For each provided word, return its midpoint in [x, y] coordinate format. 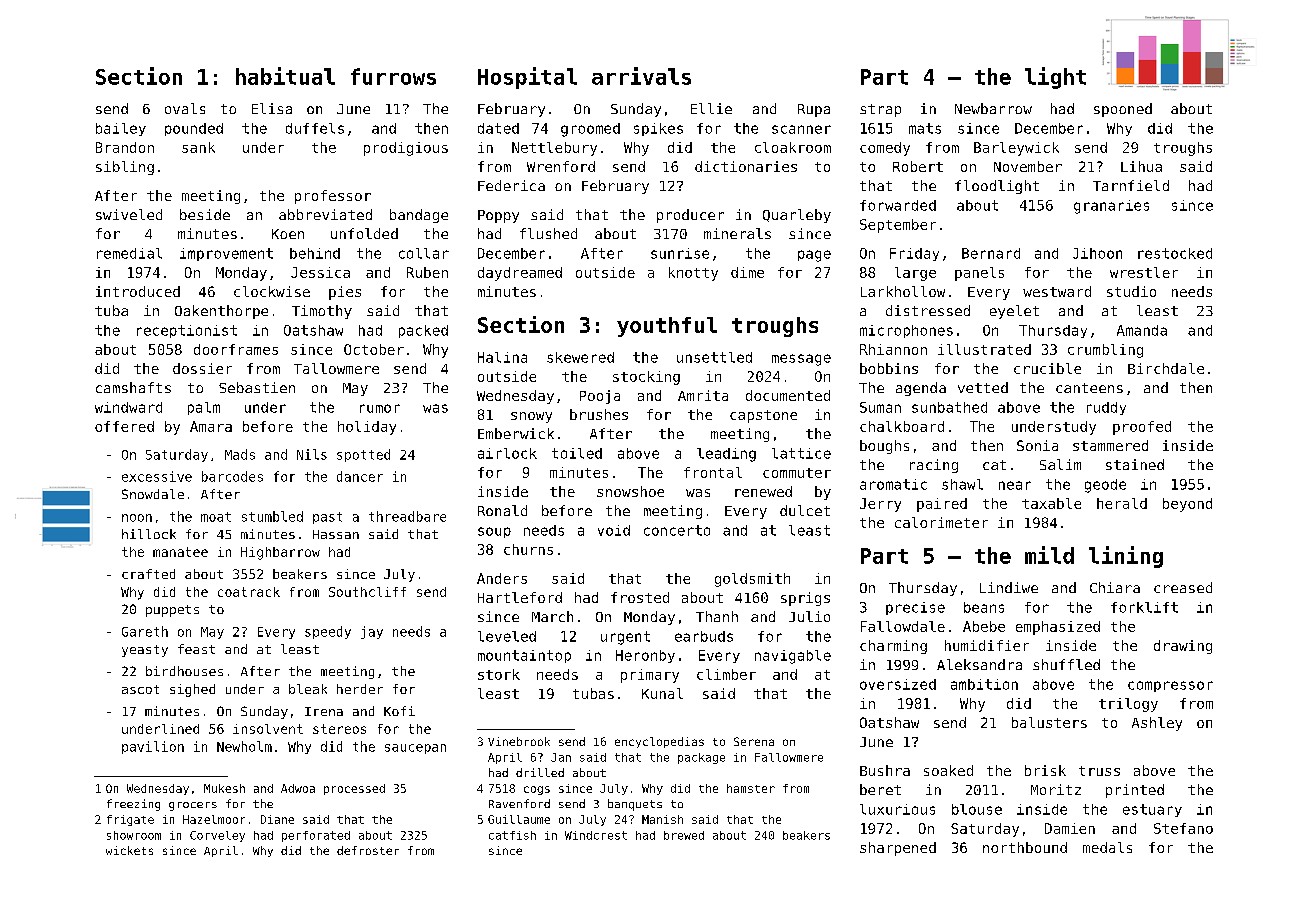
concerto [677, 530]
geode [1105, 486]
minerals [737, 233]
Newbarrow [993, 108]
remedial [129, 253]
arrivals [641, 76]
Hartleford [520, 597]
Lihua [1141, 166]
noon [137, 518]
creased [1183, 587]
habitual [285, 76]
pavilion [153, 747]
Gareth [145, 631]
